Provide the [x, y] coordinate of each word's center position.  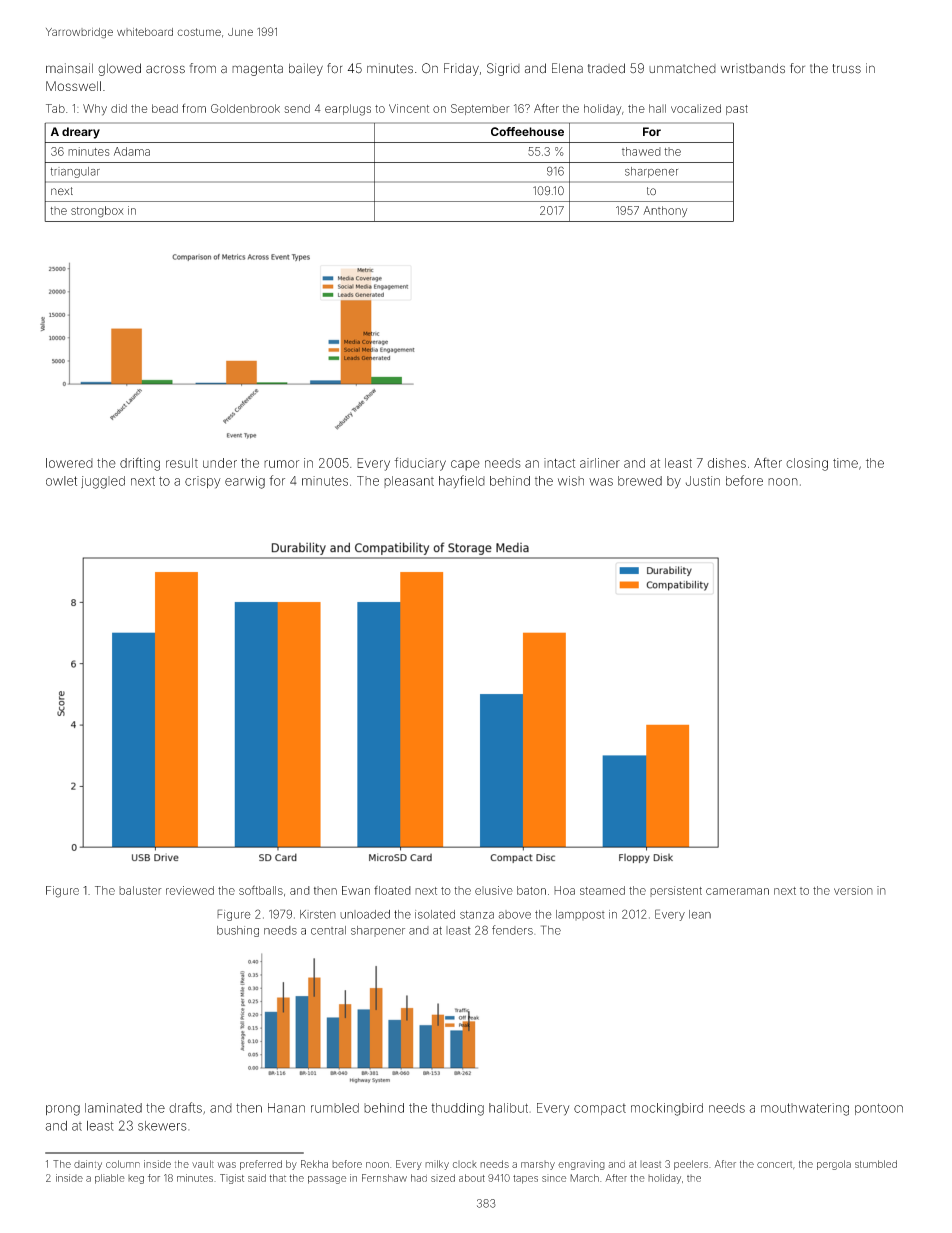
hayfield [462, 482]
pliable [110, 1179]
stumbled [876, 1164]
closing [807, 464]
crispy [203, 482]
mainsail [69, 68]
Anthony [665, 211]
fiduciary [420, 464]
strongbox [97, 212]
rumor [281, 464]
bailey [306, 69]
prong [63, 1110]
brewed [640, 481]
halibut [508, 1108]
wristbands [753, 68]
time [845, 463]
